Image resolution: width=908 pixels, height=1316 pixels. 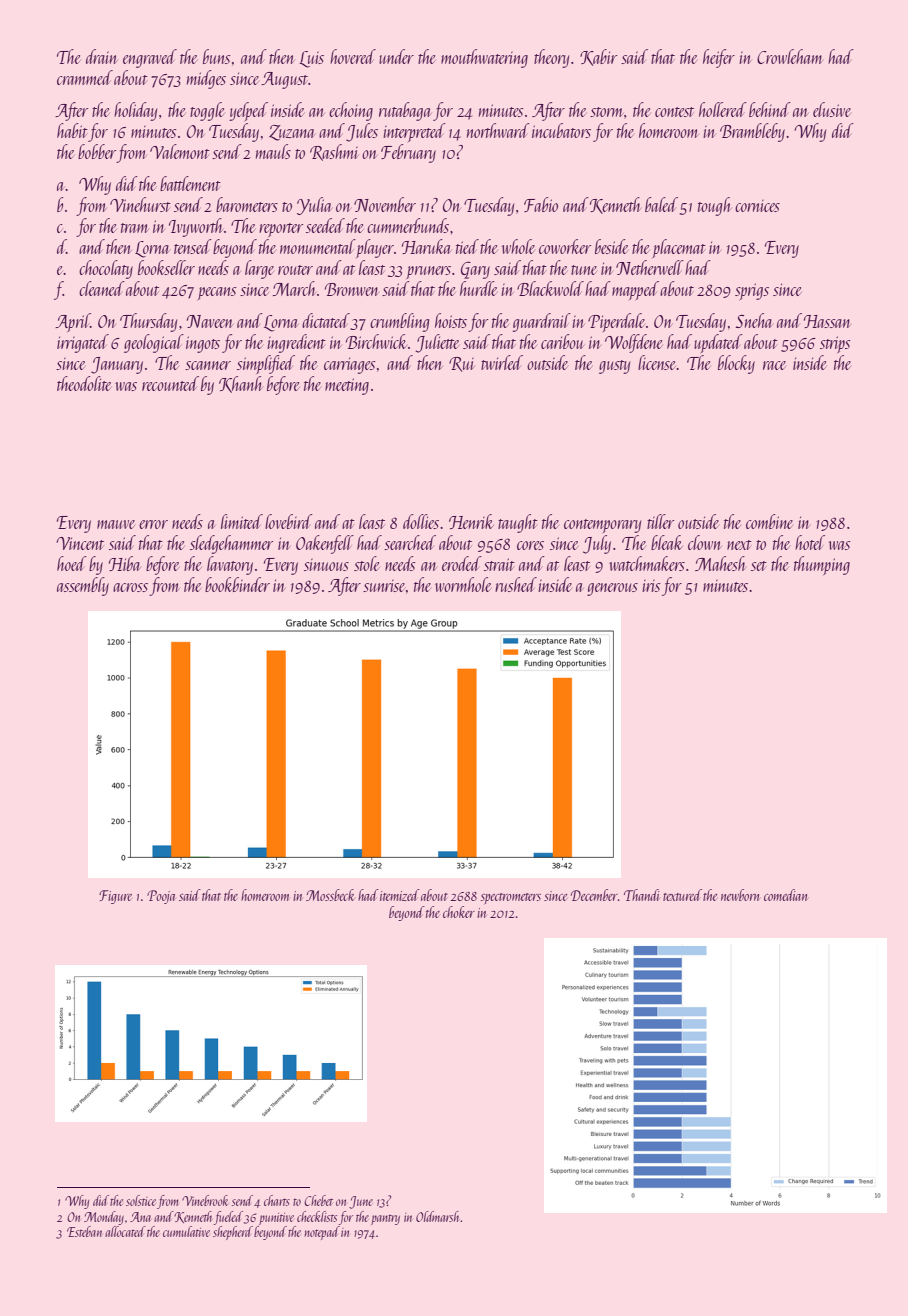 I want to click on solstice, so click(x=141, y=1200).
